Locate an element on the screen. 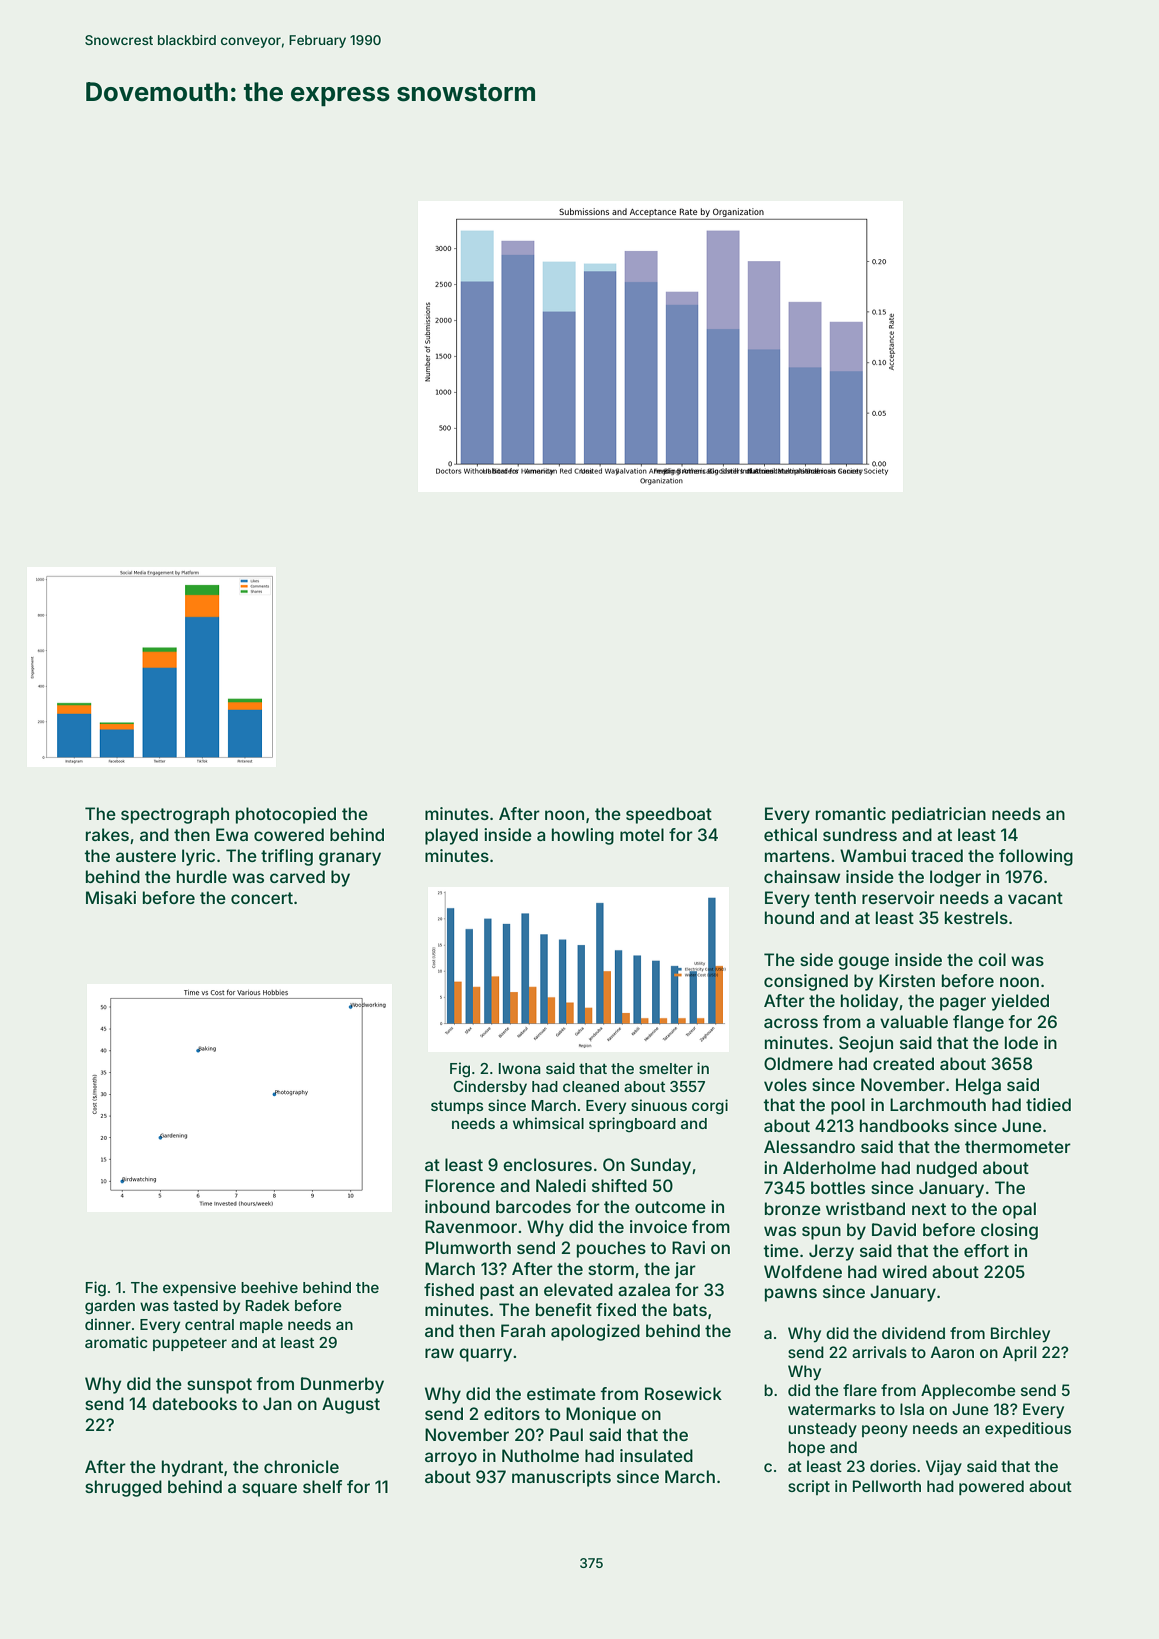 The height and width of the screenshot is (1639, 1159). elevated is located at coordinates (578, 1289).
